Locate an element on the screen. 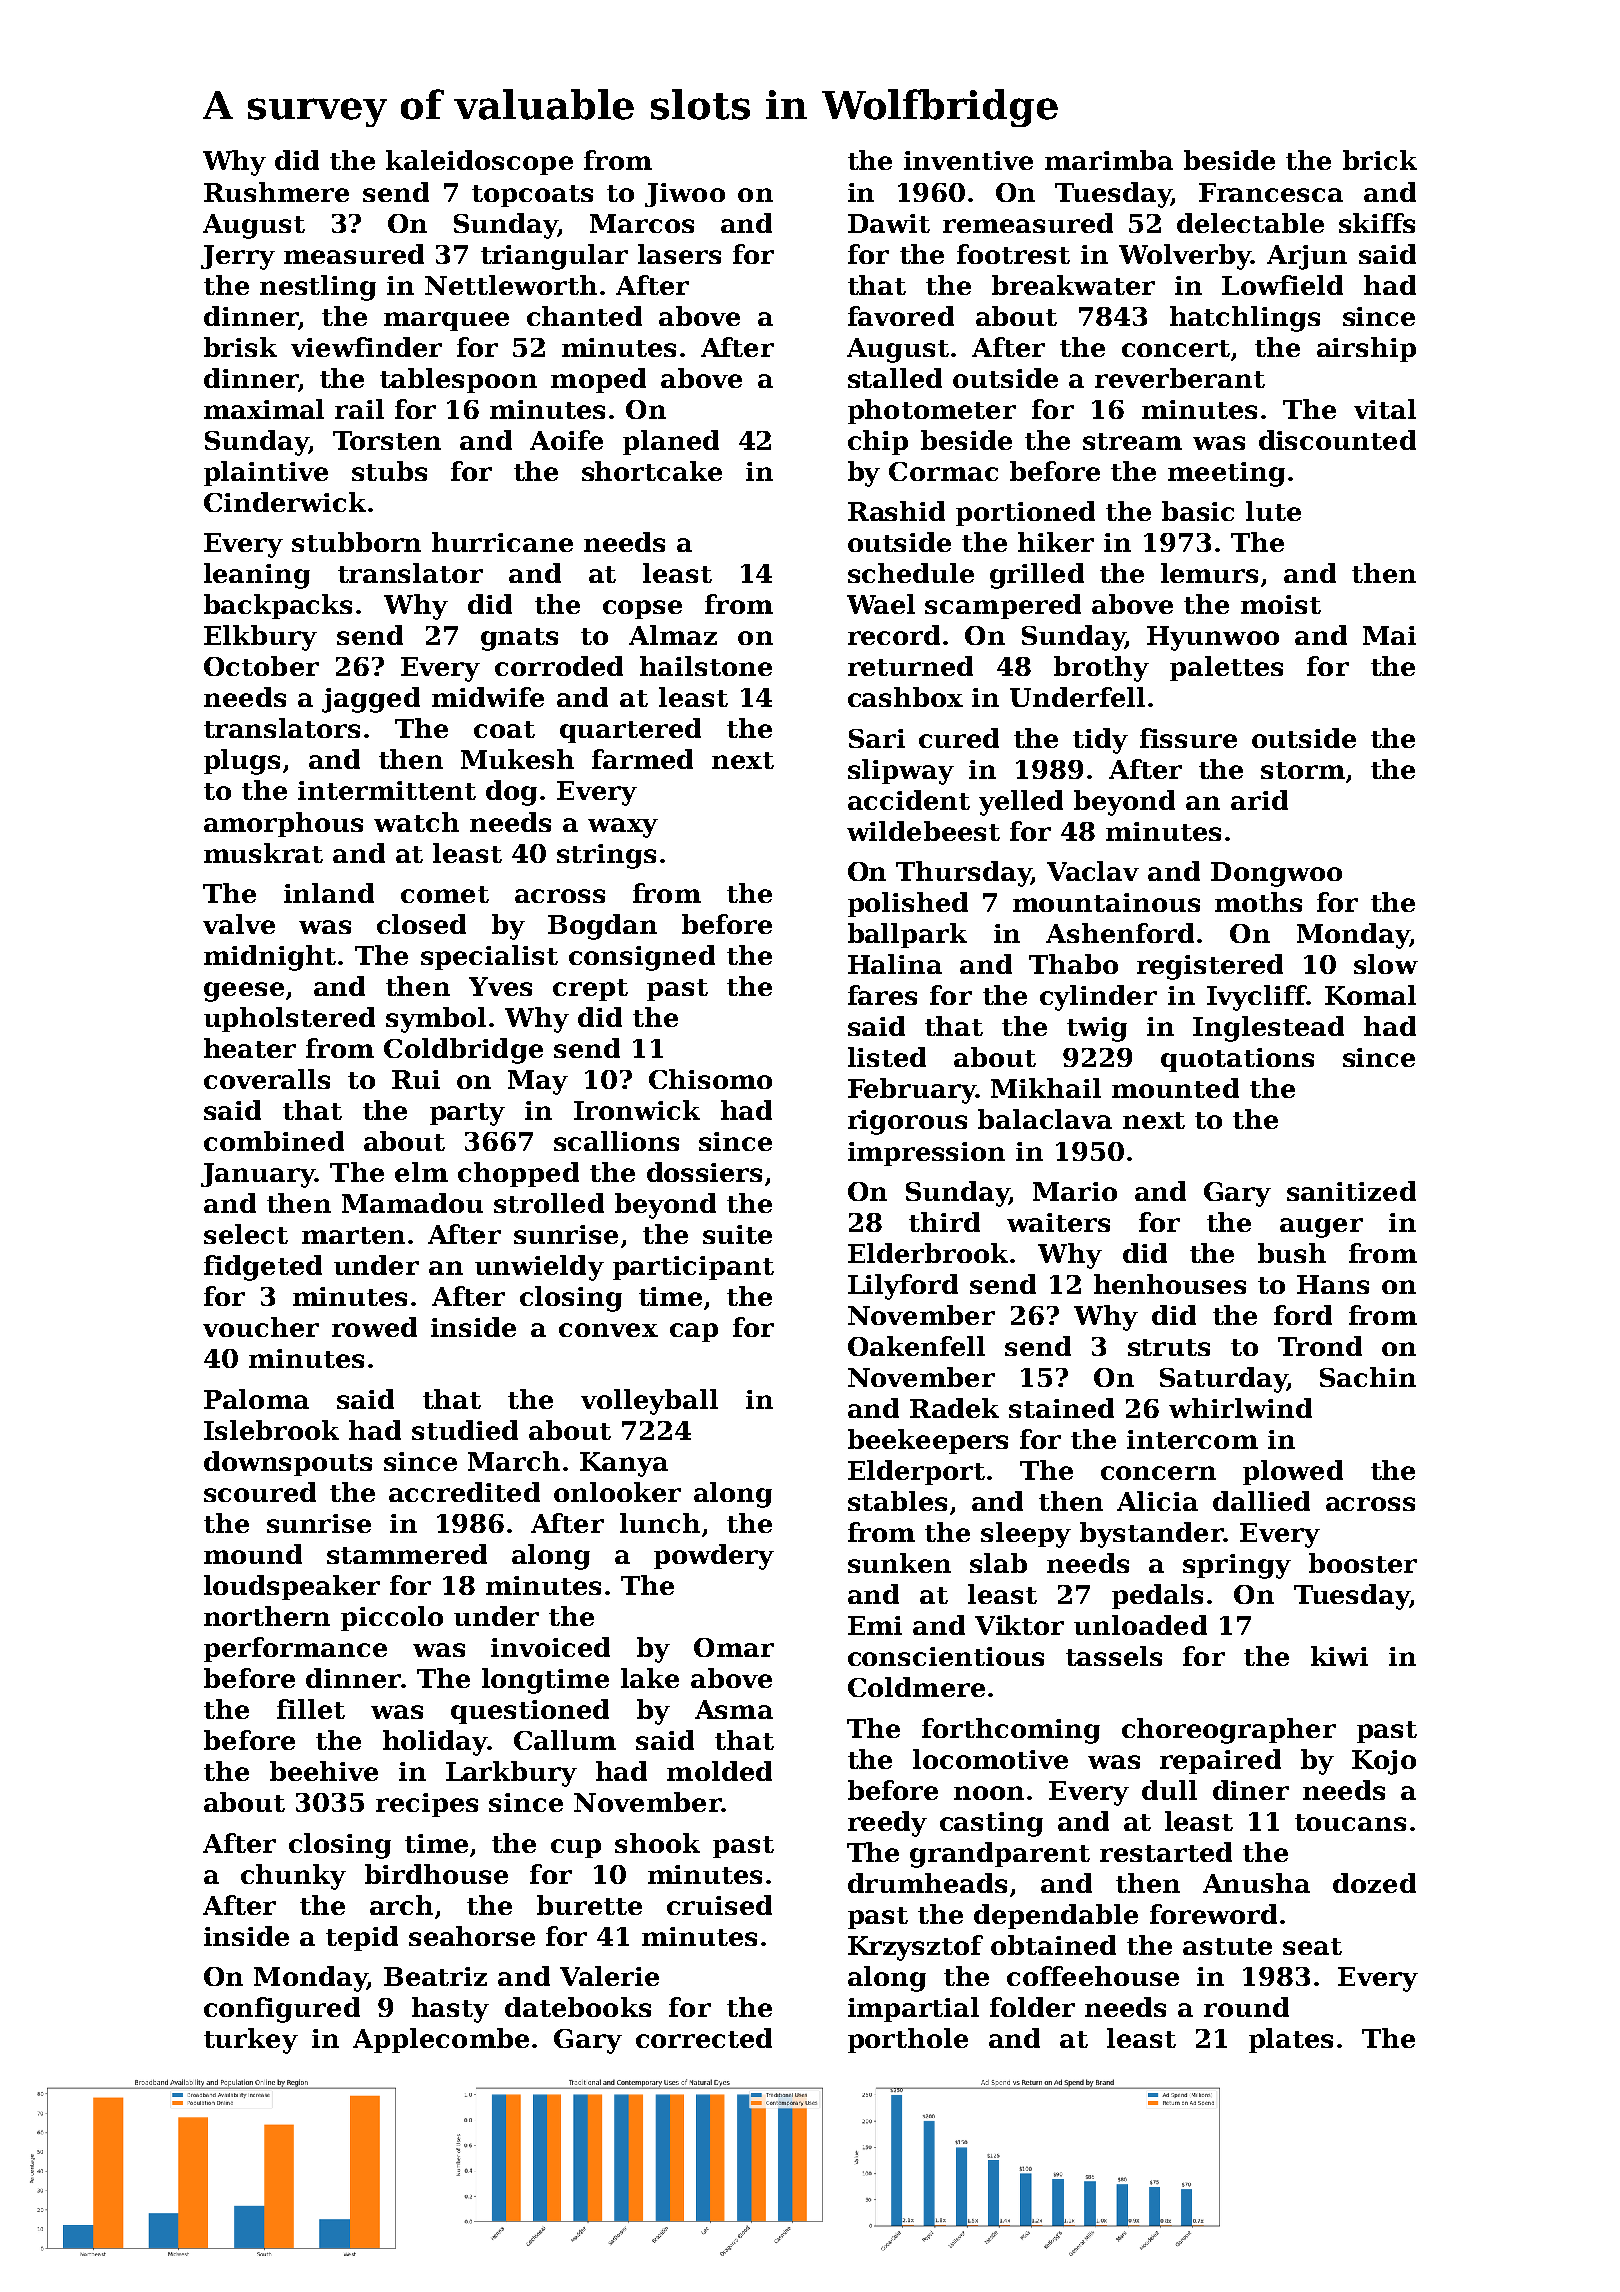 This screenshot has width=1620, height=2292. Elderport is located at coordinates (916, 1472).
